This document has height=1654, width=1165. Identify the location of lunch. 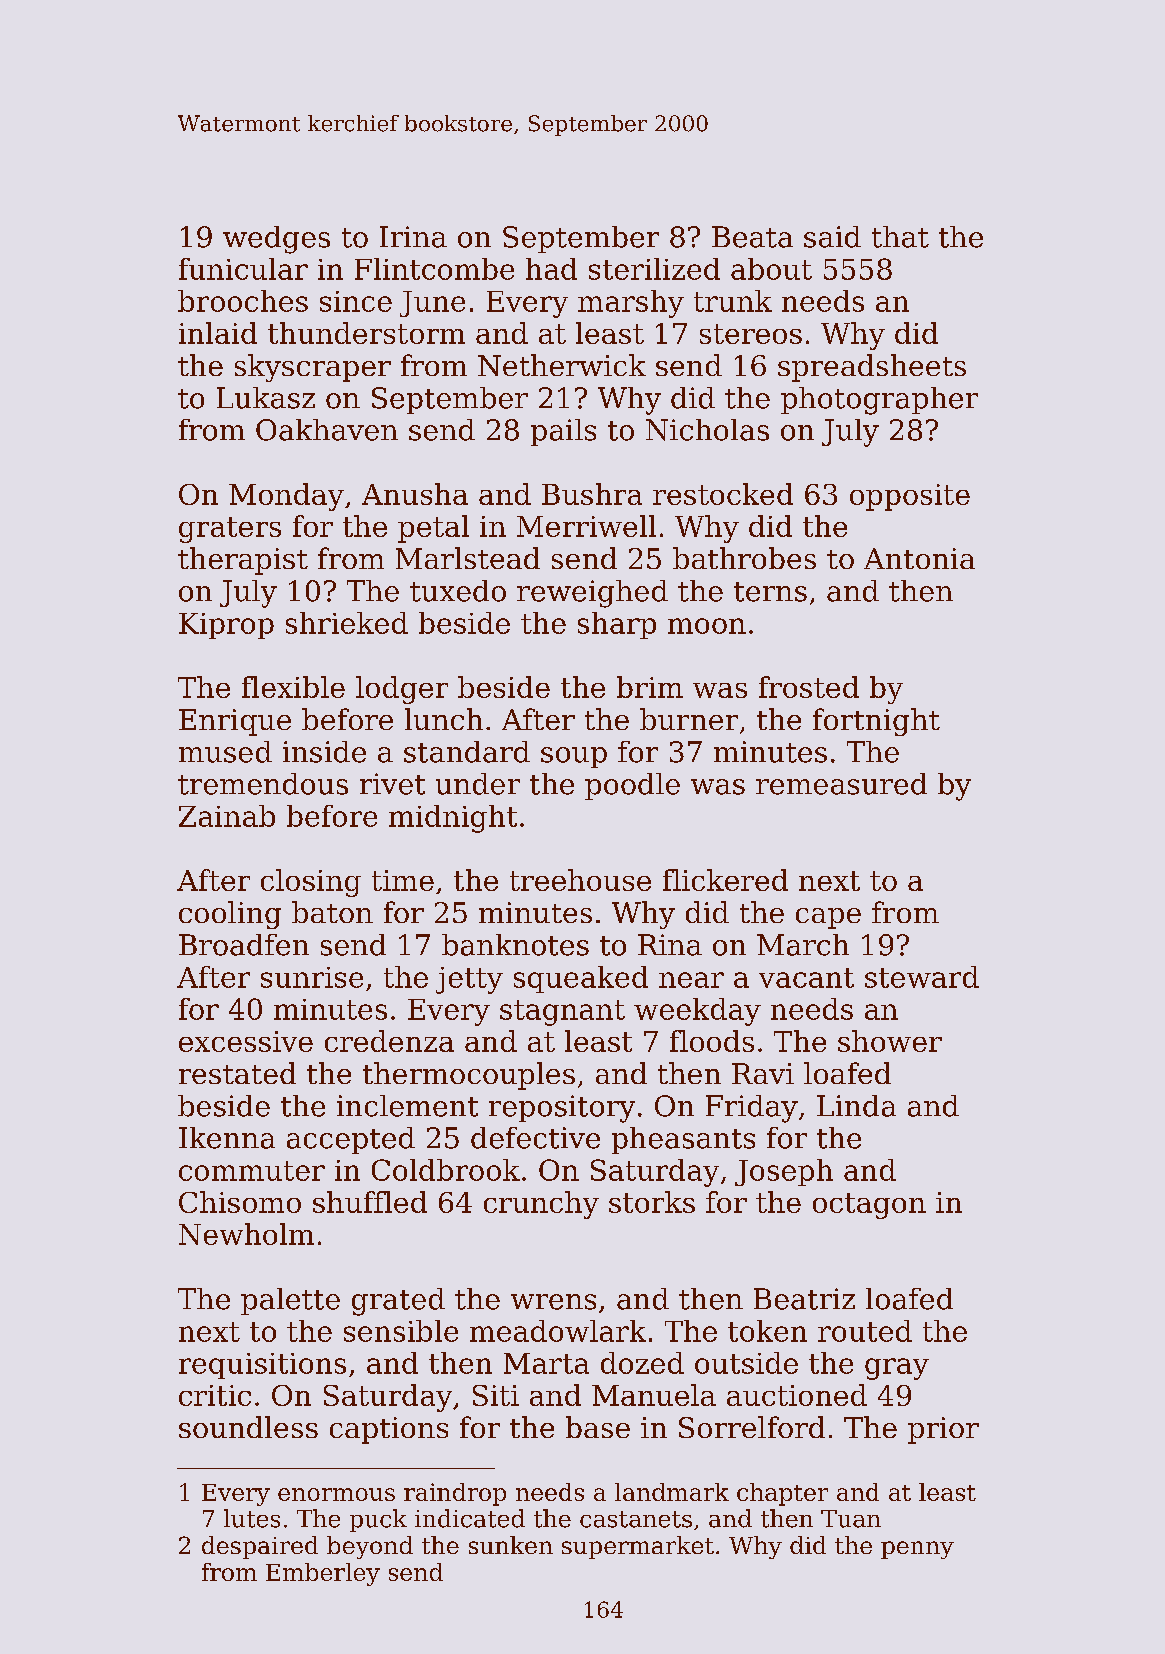
(444, 719).
